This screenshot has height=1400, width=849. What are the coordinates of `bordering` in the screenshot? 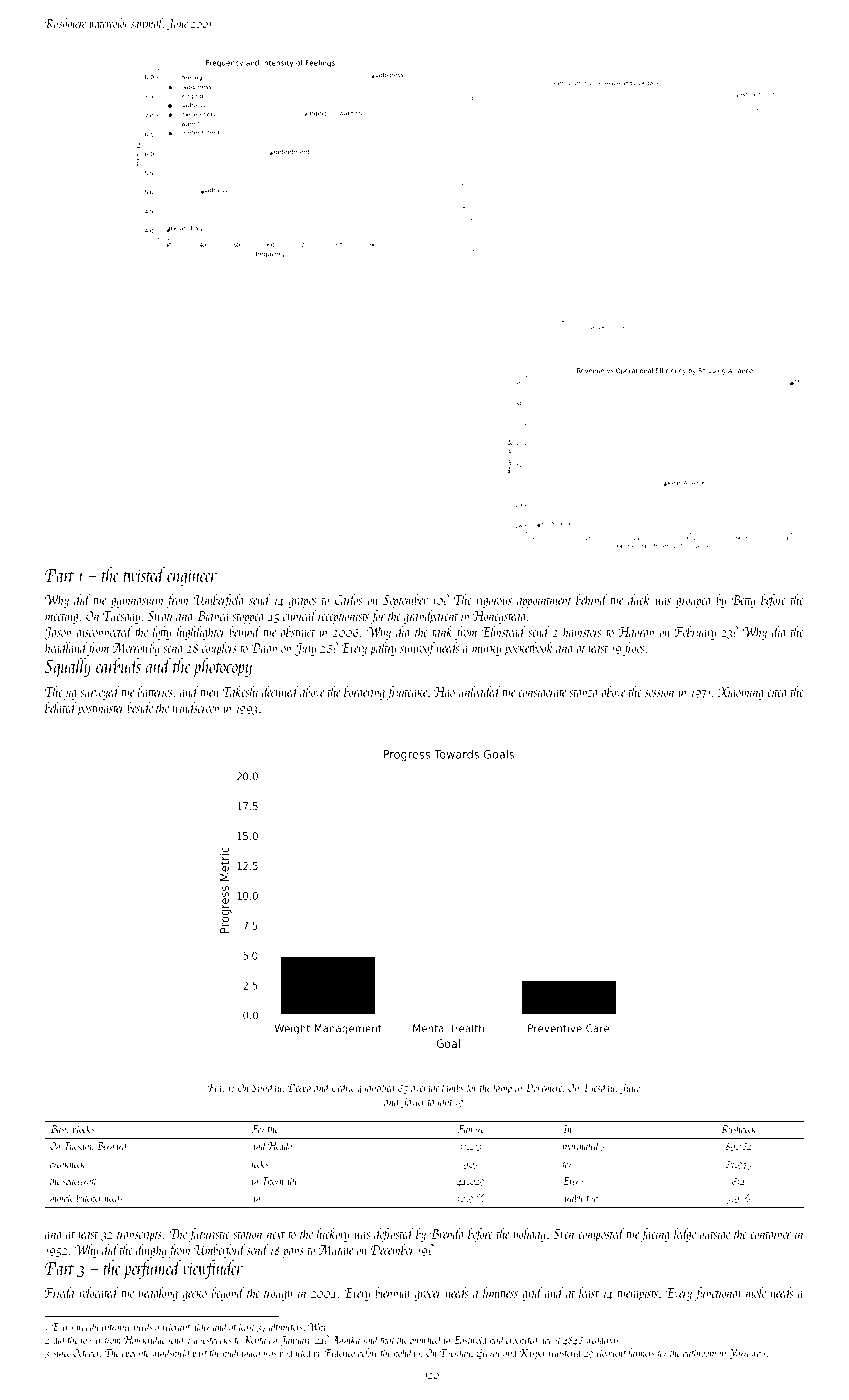 It's located at (364, 693).
